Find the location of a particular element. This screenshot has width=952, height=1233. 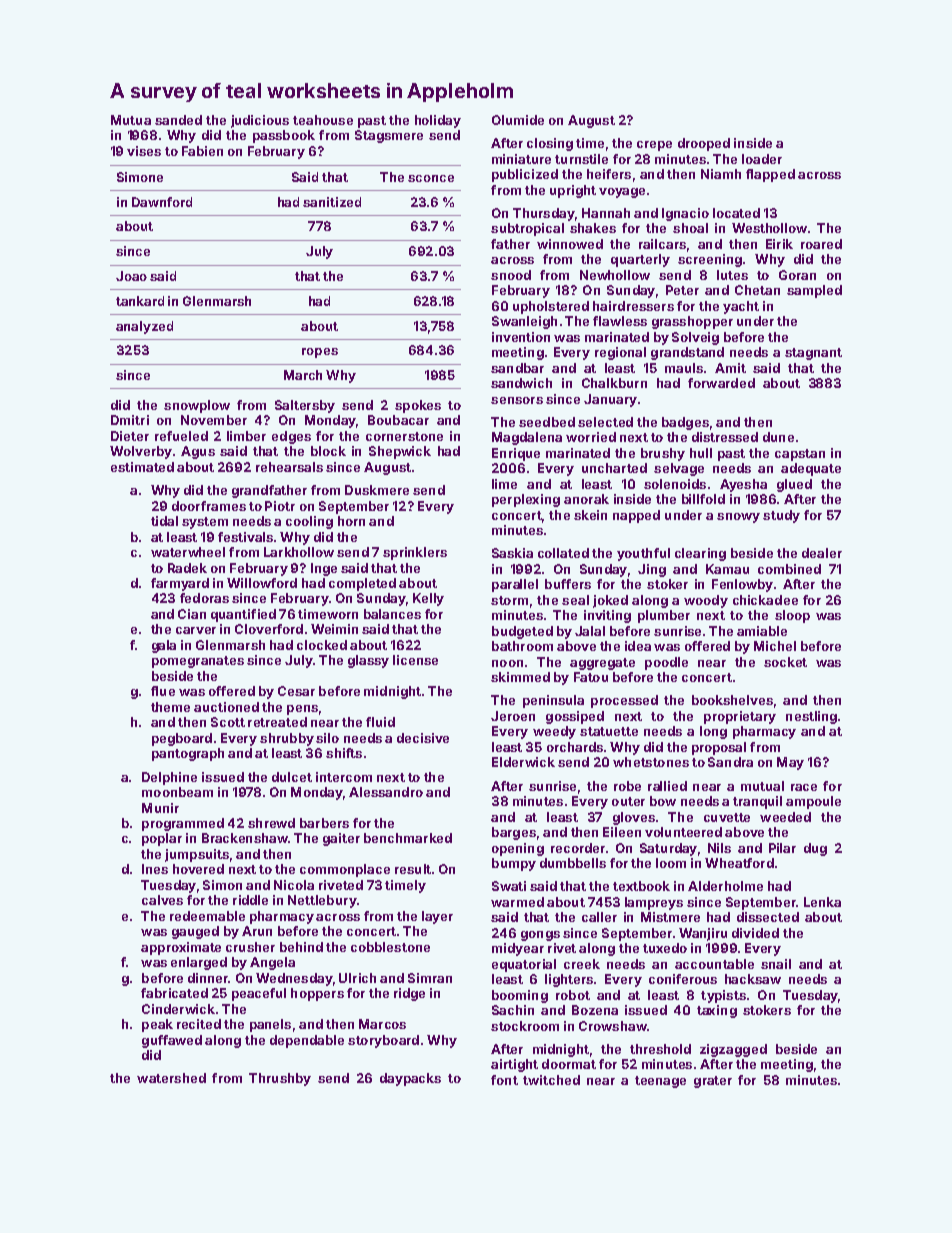

bookshelves is located at coordinates (732, 700).
